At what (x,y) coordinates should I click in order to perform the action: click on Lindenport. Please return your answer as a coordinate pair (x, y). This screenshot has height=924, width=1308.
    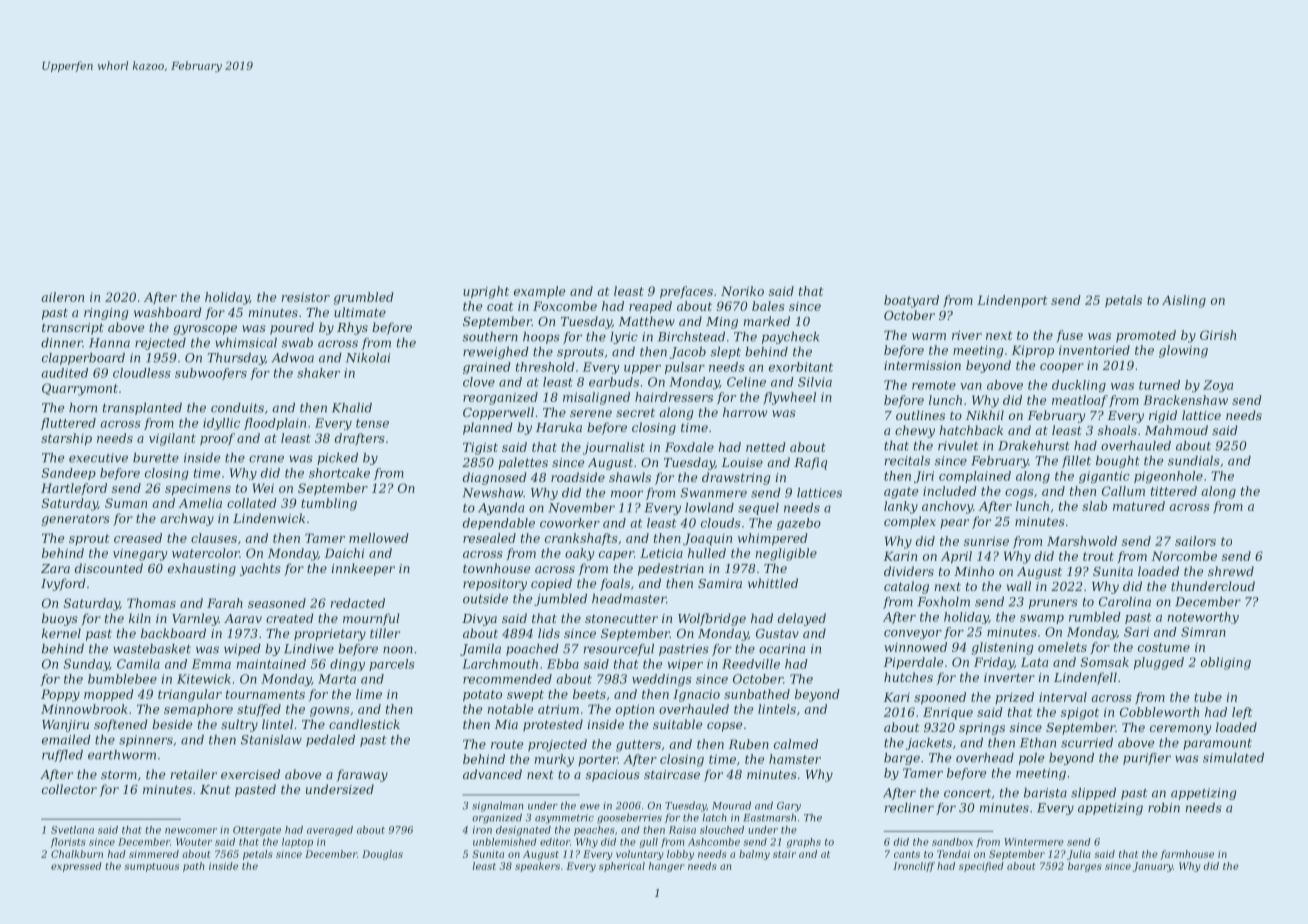
    Looking at the image, I should click on (1012, 301).
